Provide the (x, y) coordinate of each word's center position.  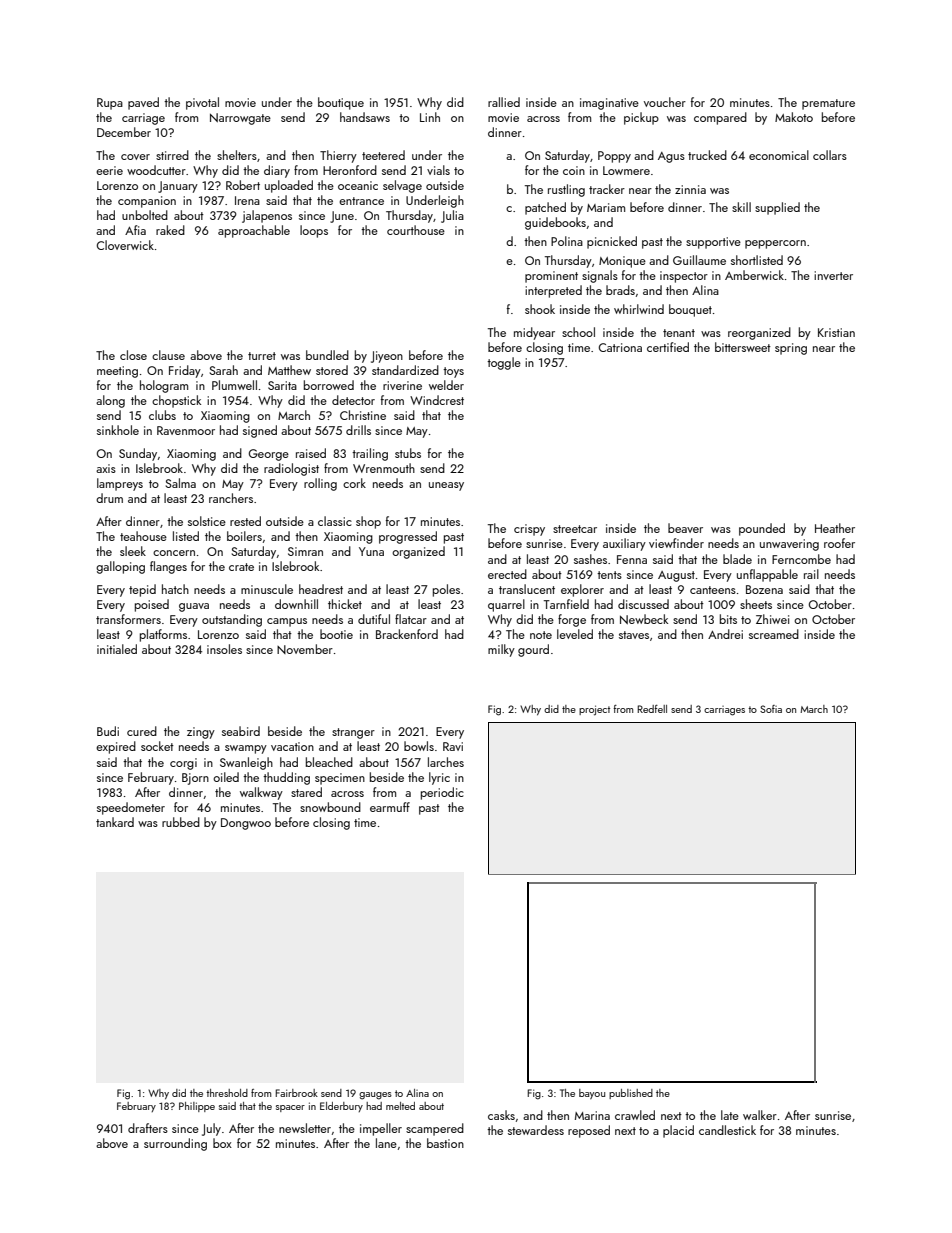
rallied (504, 102)
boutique (341, 103)
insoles (224, 649)
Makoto (794, 117)
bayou (592, 1094)
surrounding (175, 1144)
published (631, 1094)
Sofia (771, 709)
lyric (439, 778)
